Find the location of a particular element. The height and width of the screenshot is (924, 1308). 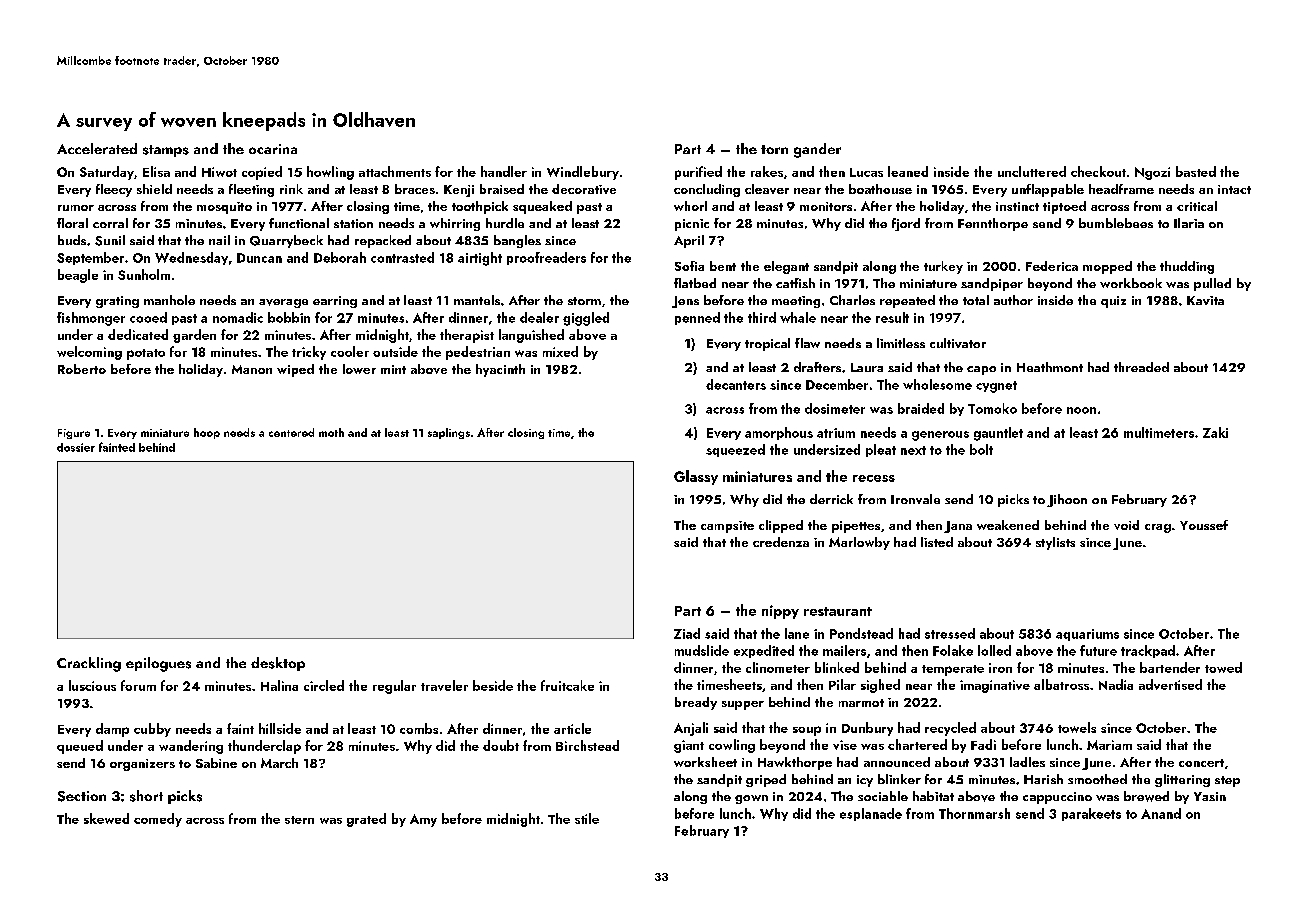

campsite is located at coordinates (727, 527).
